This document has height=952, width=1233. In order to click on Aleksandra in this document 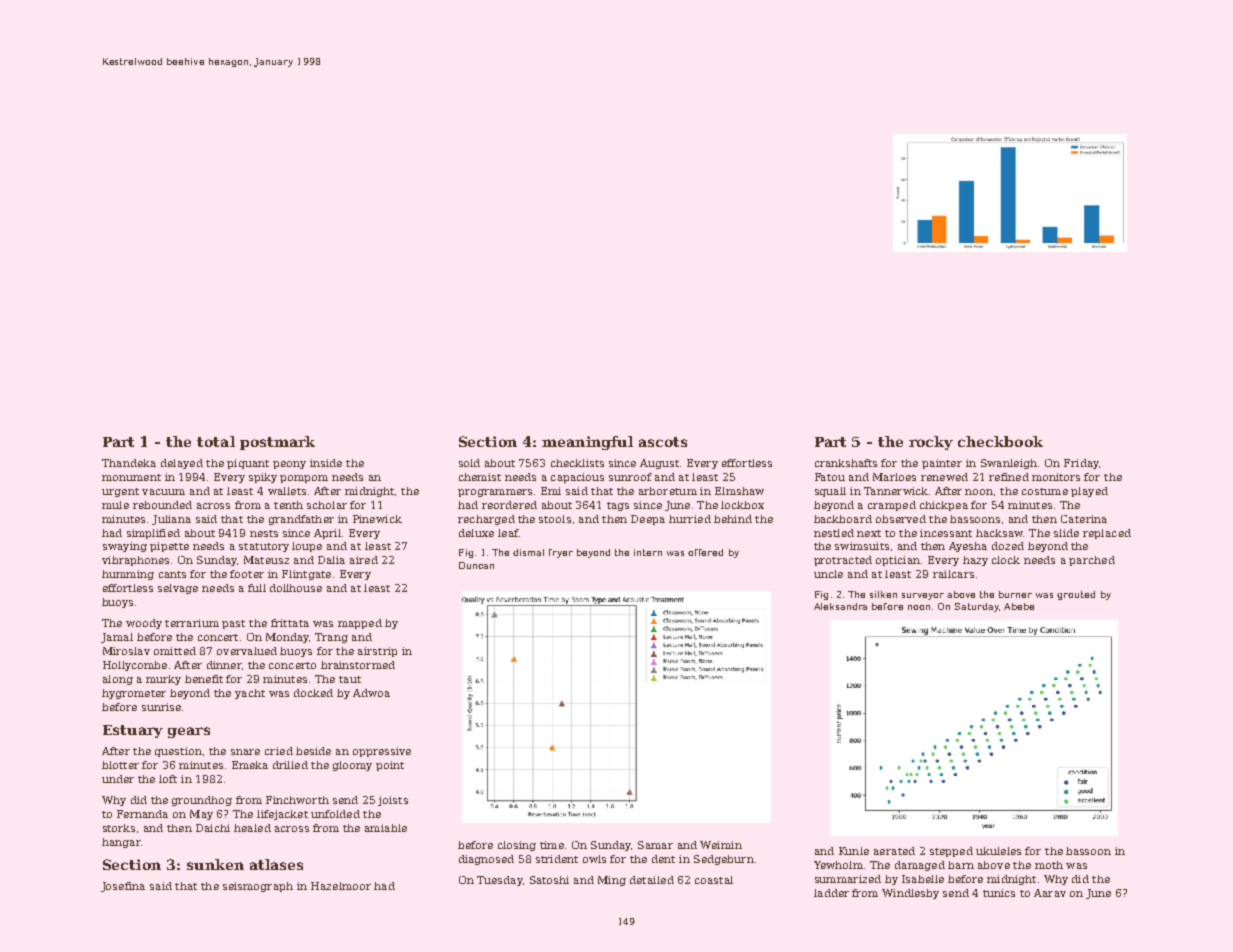, I will do `click(840, 606)`.
